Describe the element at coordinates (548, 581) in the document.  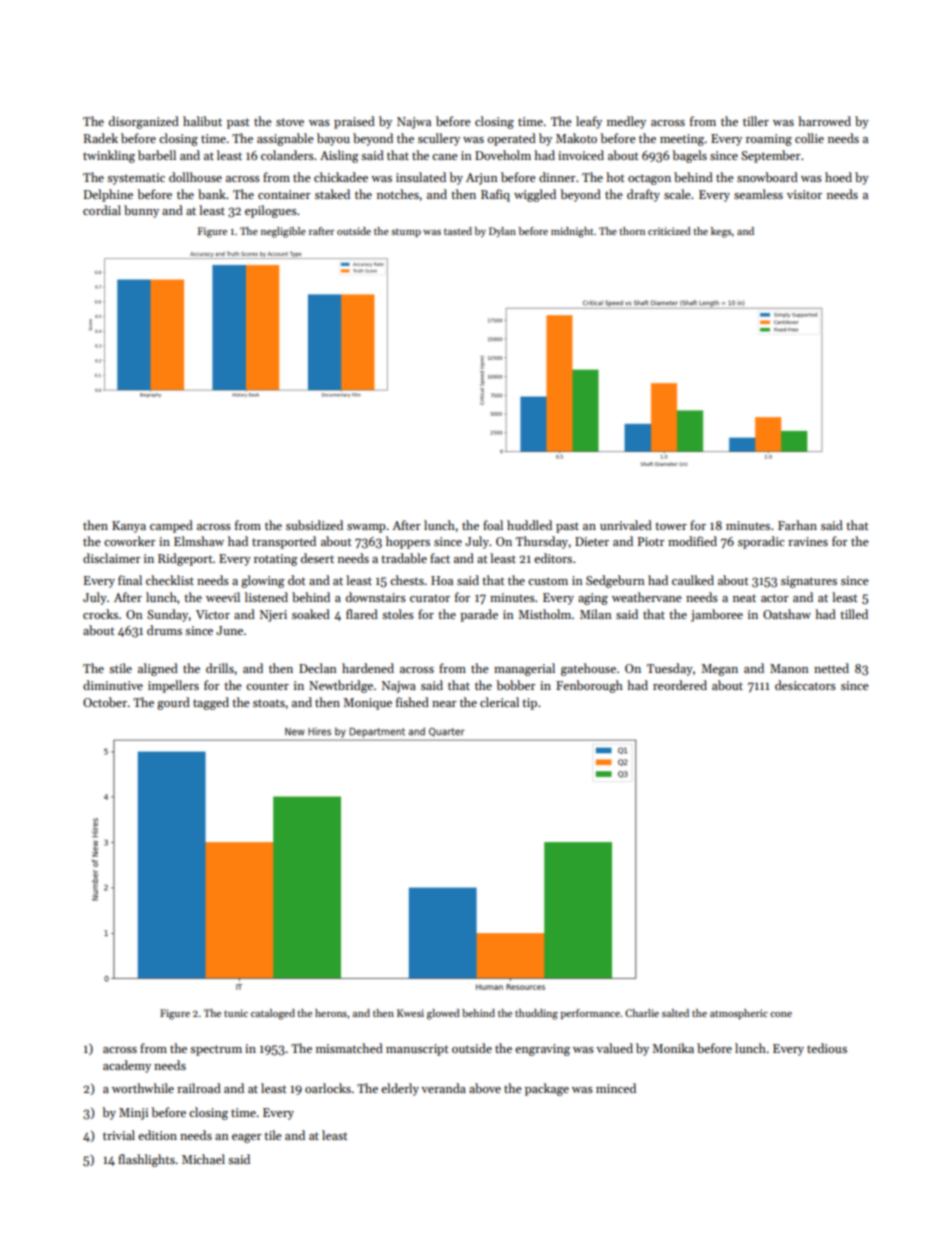
I see `custom` at that location.
